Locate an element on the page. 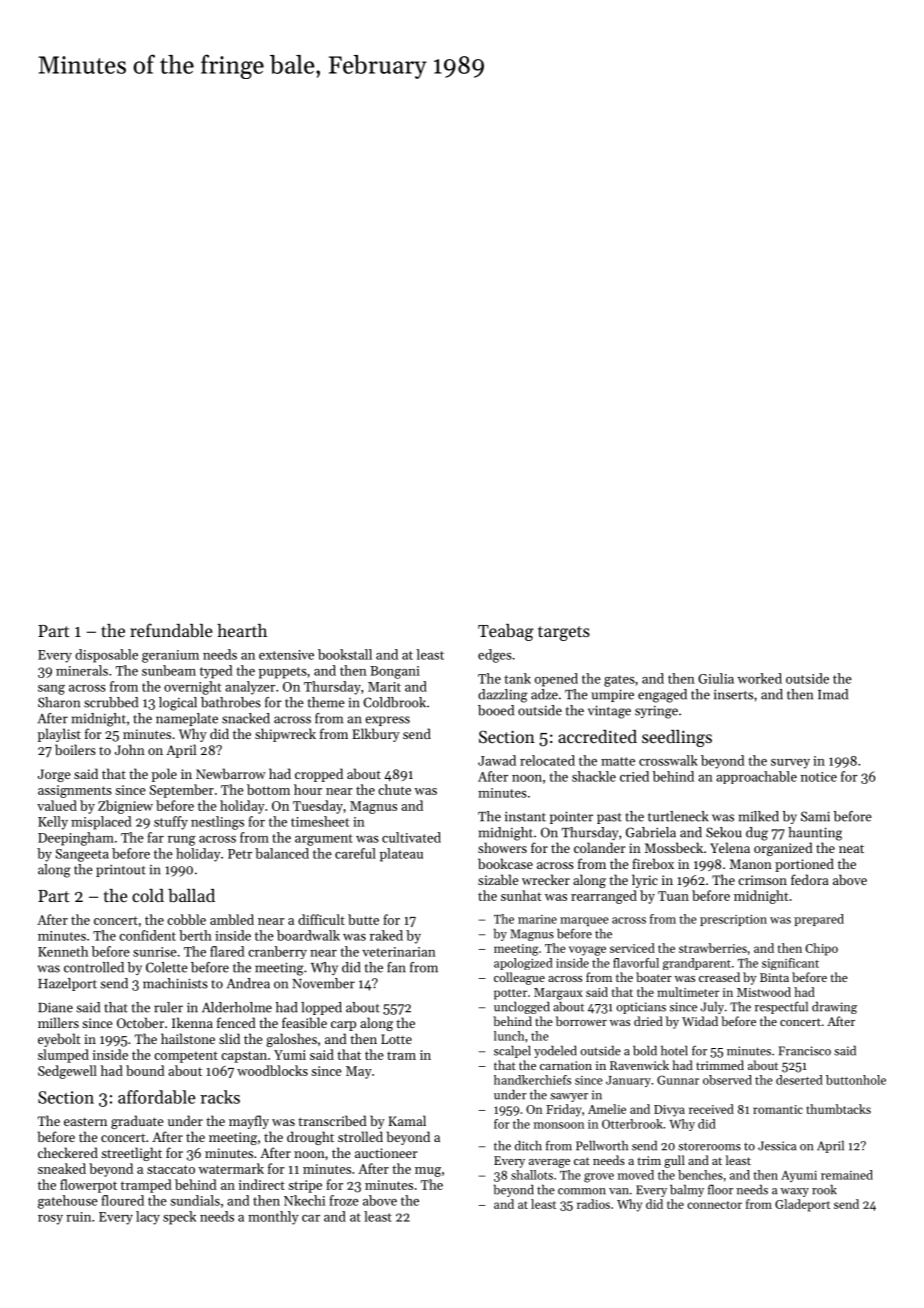  watermark is located at coordinates (231, 1168).
